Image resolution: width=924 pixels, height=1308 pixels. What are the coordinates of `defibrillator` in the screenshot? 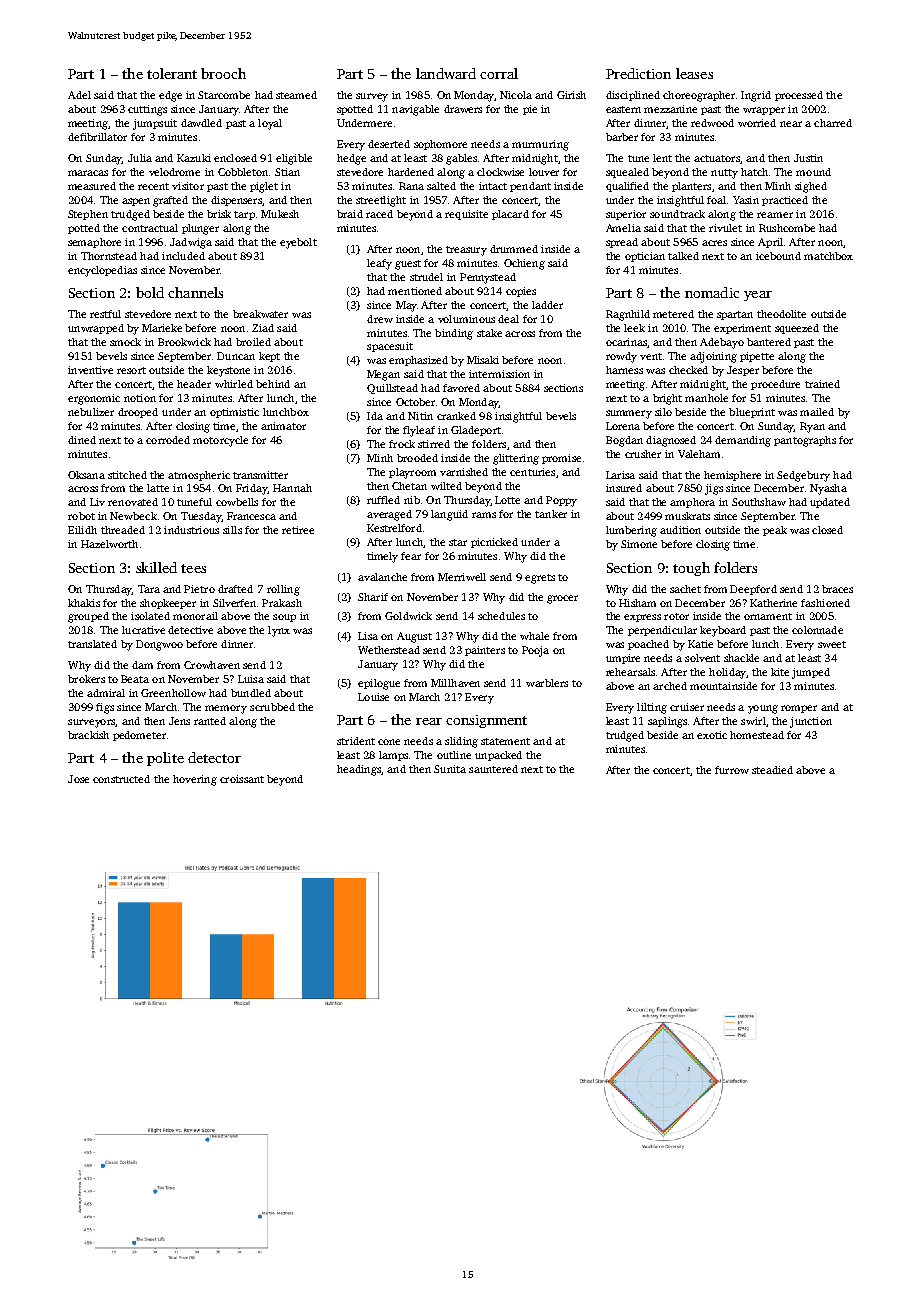 It's located at (97, 137).
